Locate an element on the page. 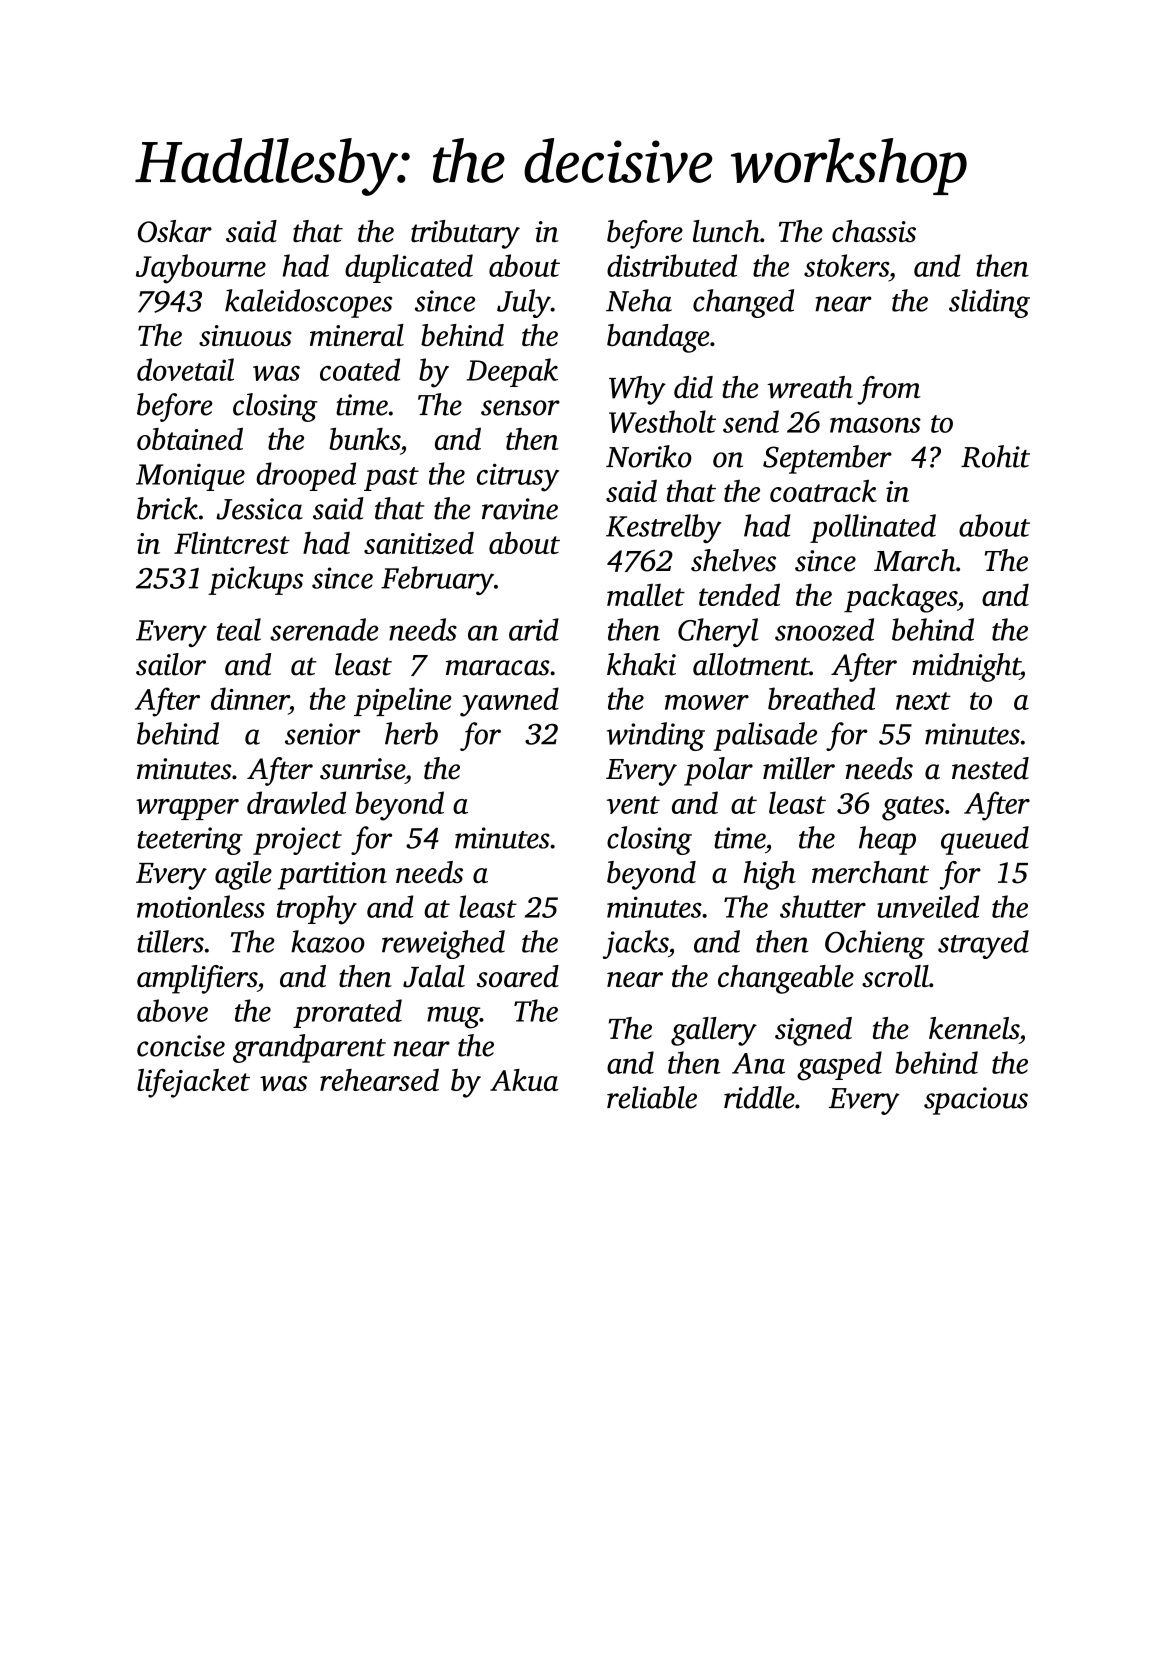  Oskar is located at coordinates (175, 231).
